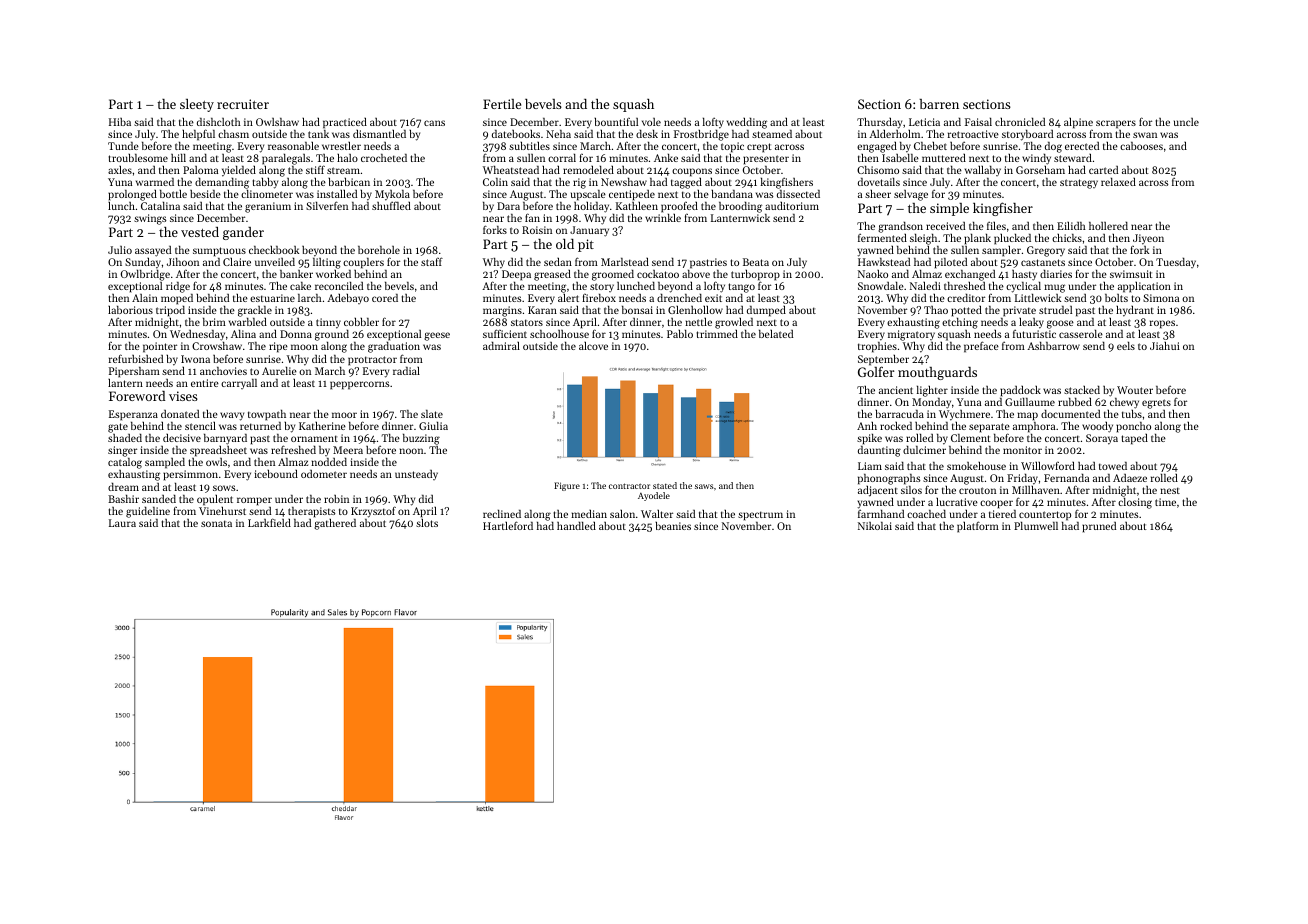  Describe the element at coordinates (122, 523) in the screenshot. I see `Laura` at that location.
